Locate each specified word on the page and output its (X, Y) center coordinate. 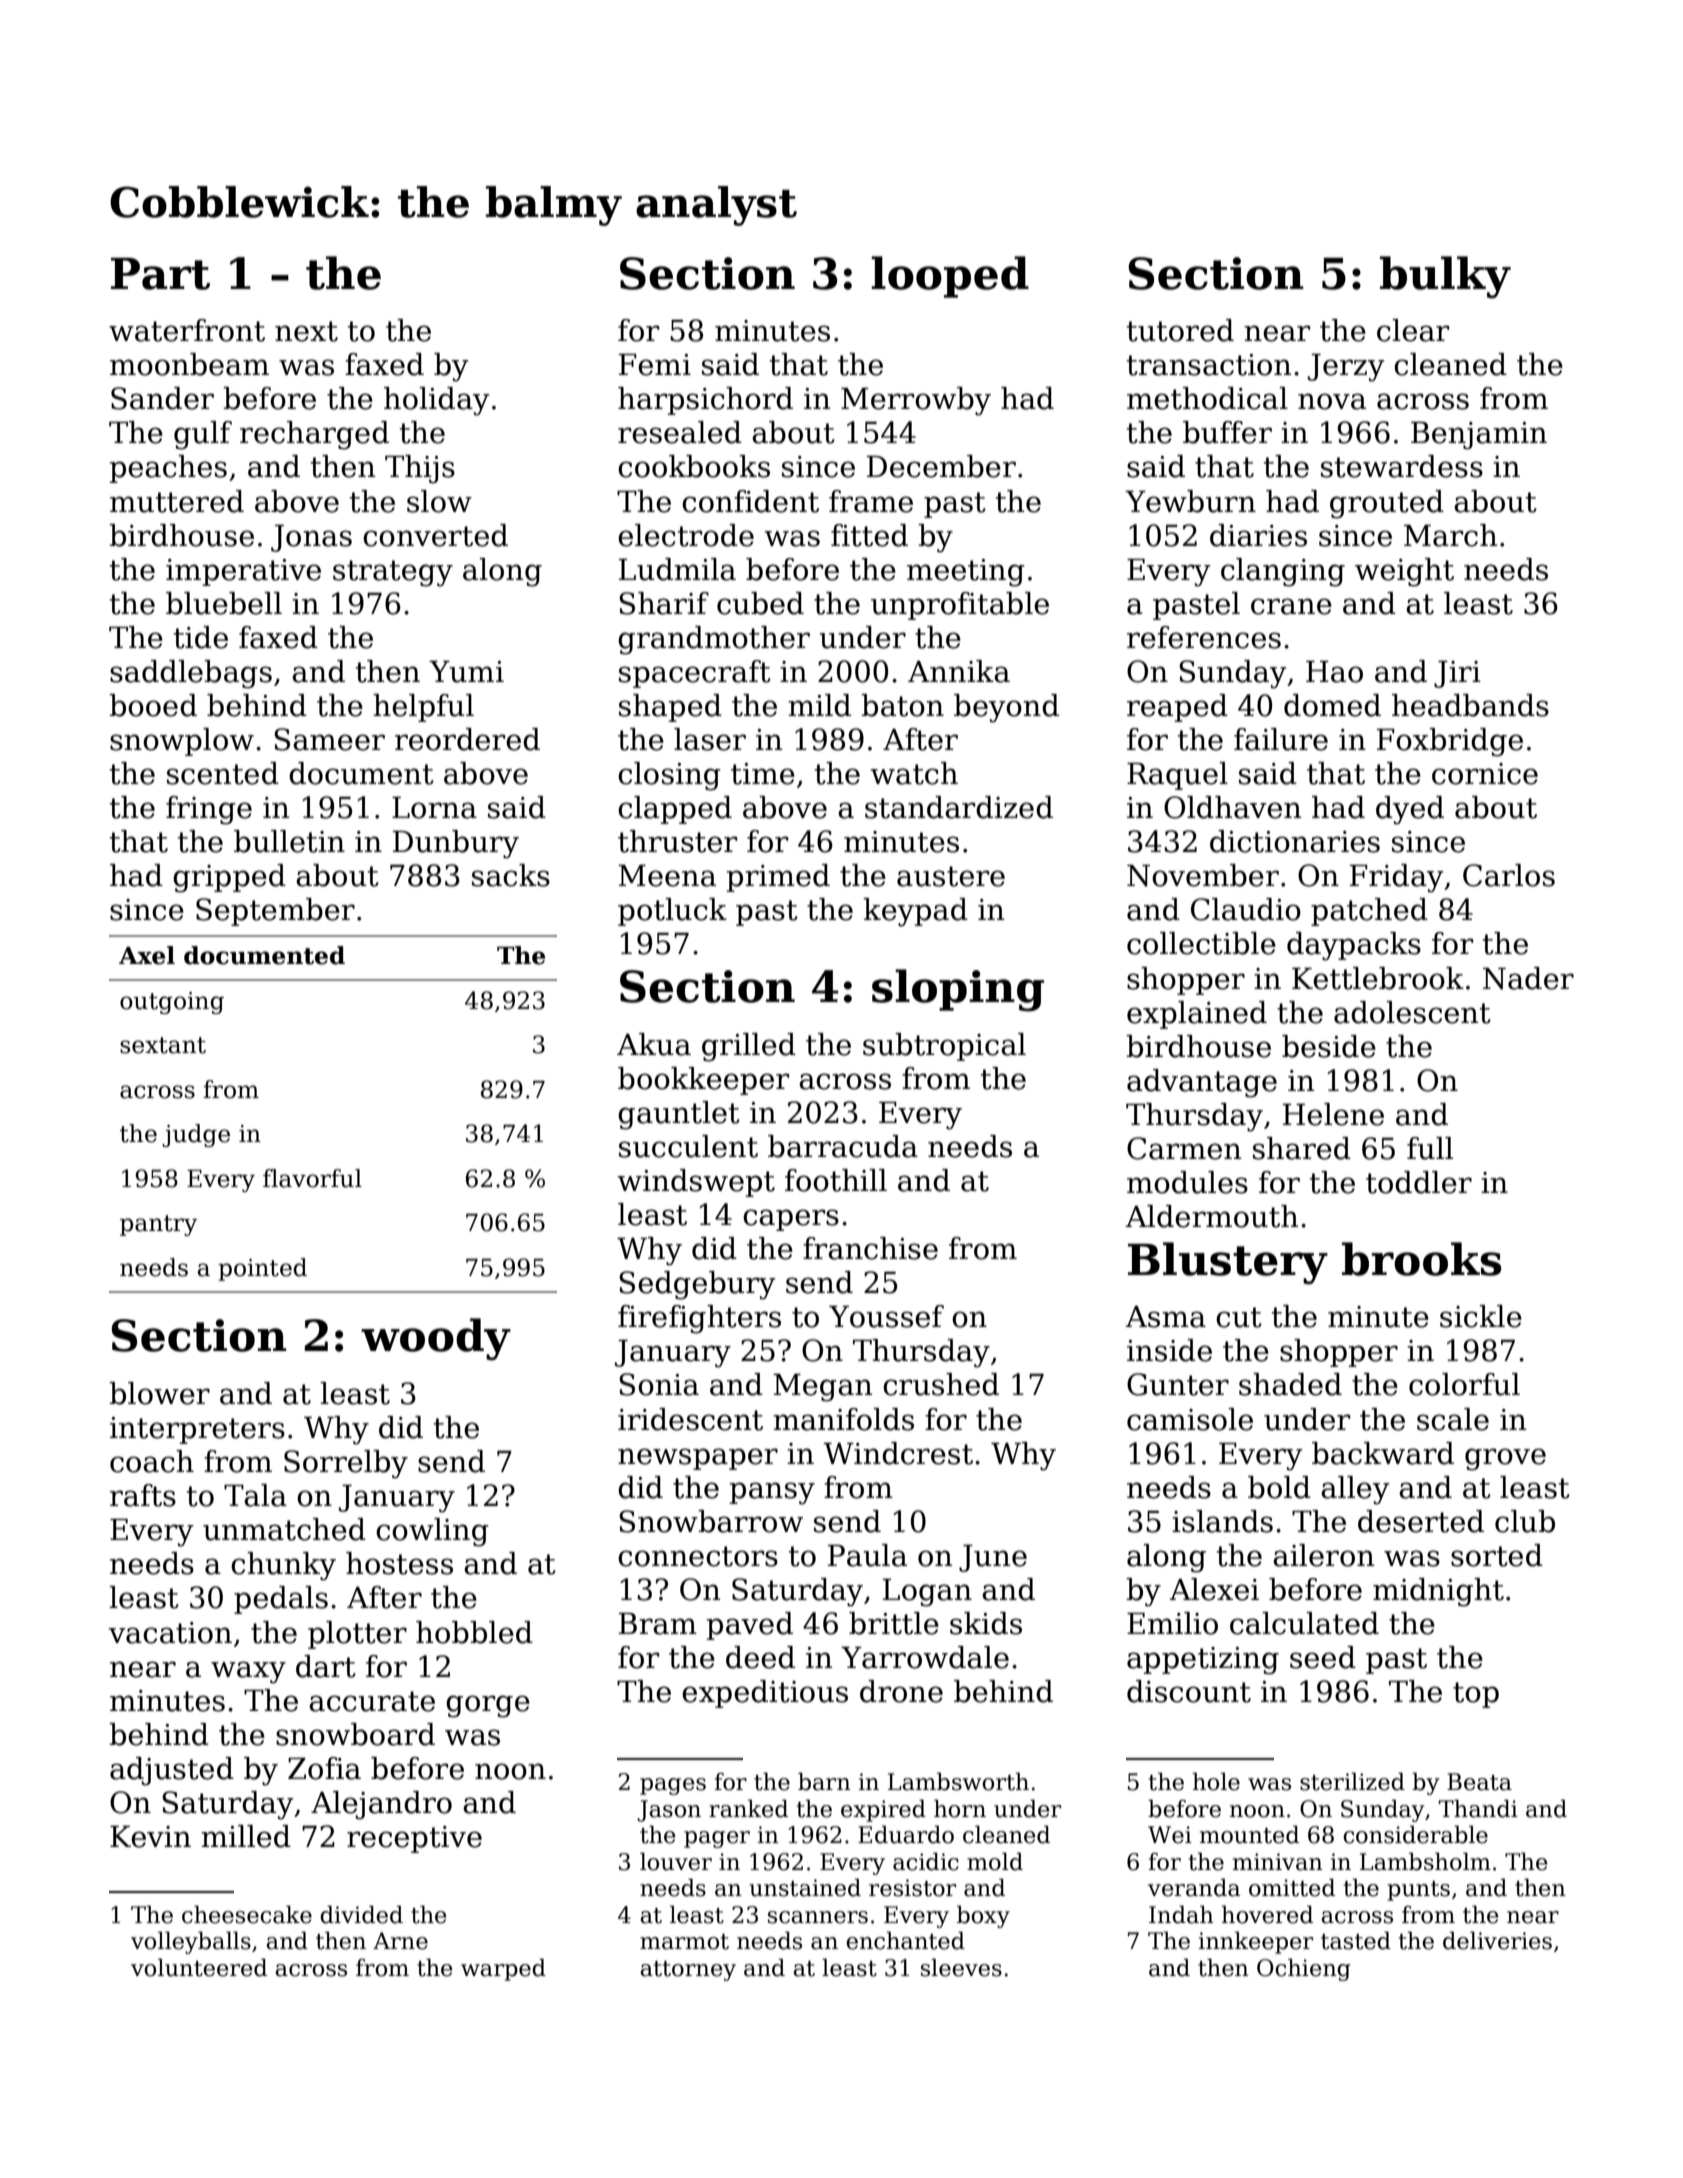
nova (1332, 401)
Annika (959, 671)
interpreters (197, 1430)
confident (750, 501)
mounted (1249, 1834)
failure (1281, 739)
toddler (1419, 1182)
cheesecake (247, 1914)
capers (791, 1220)
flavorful (312, 1178)
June (993, 1558)
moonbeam (189, 364)
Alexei (1214, 1589)
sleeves (961, 1967)
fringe (209, 810)
